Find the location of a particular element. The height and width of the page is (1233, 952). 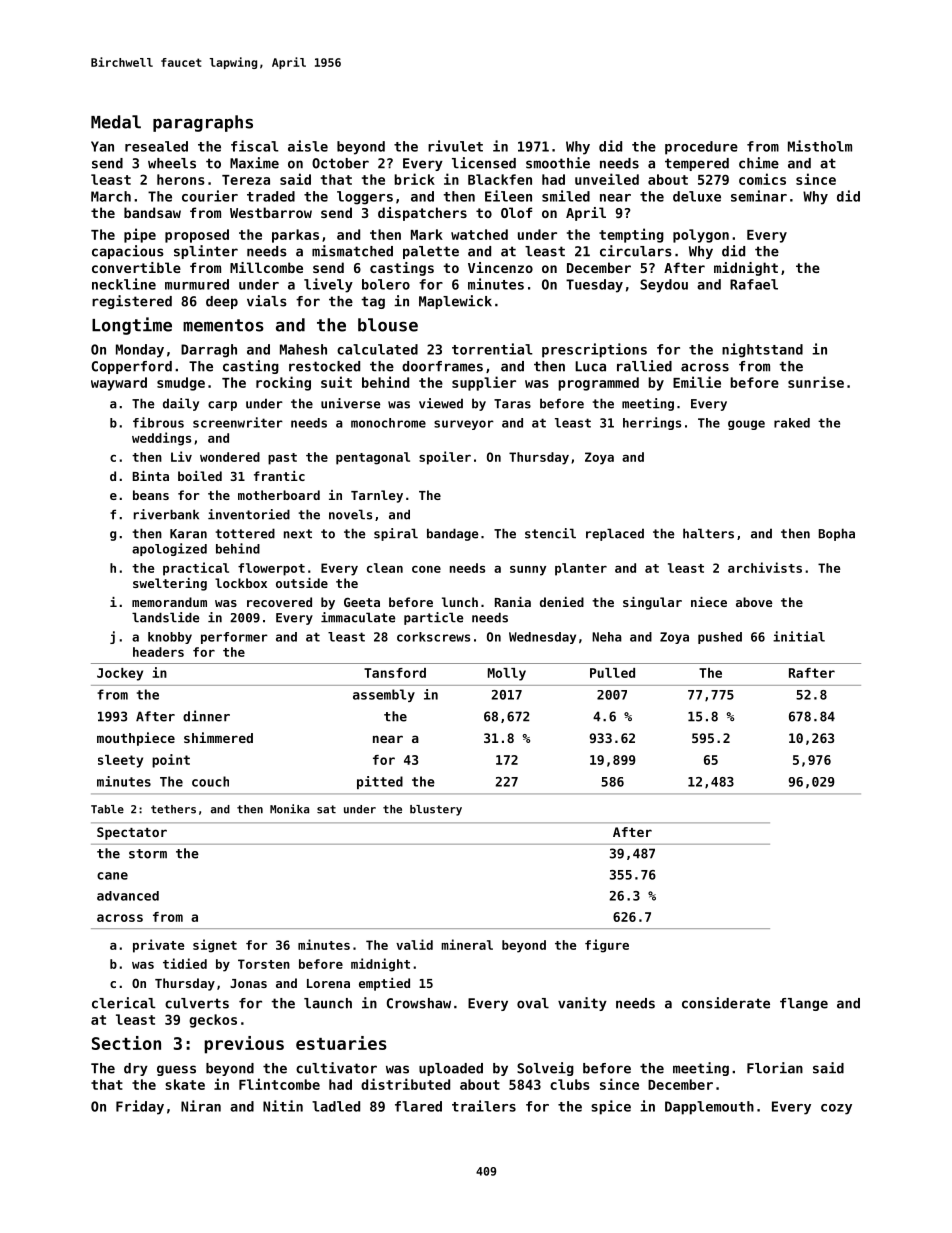

archivists is located at coordinates (765, 567).
